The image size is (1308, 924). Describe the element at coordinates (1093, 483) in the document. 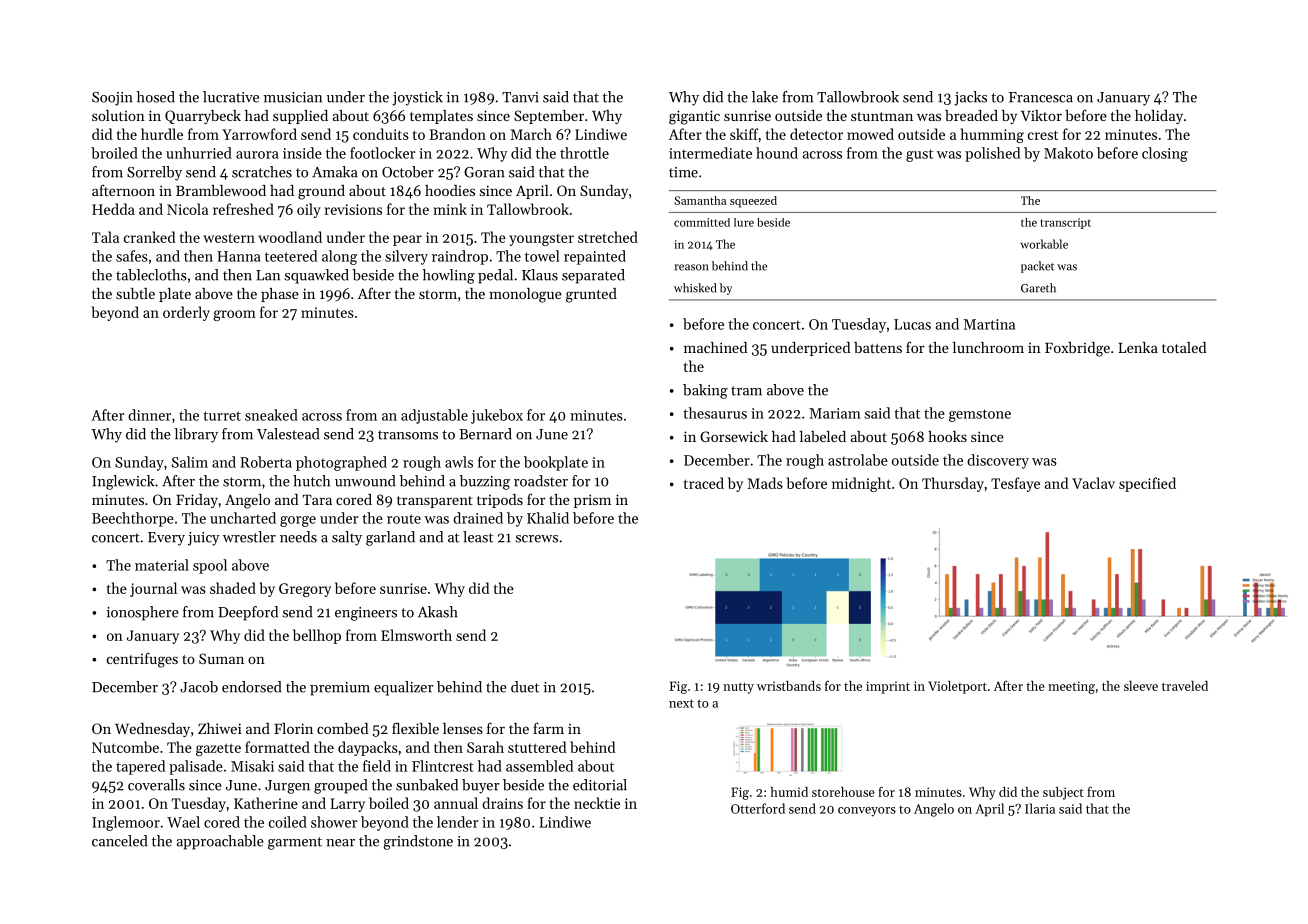

I see `Vaclav` at that location.
